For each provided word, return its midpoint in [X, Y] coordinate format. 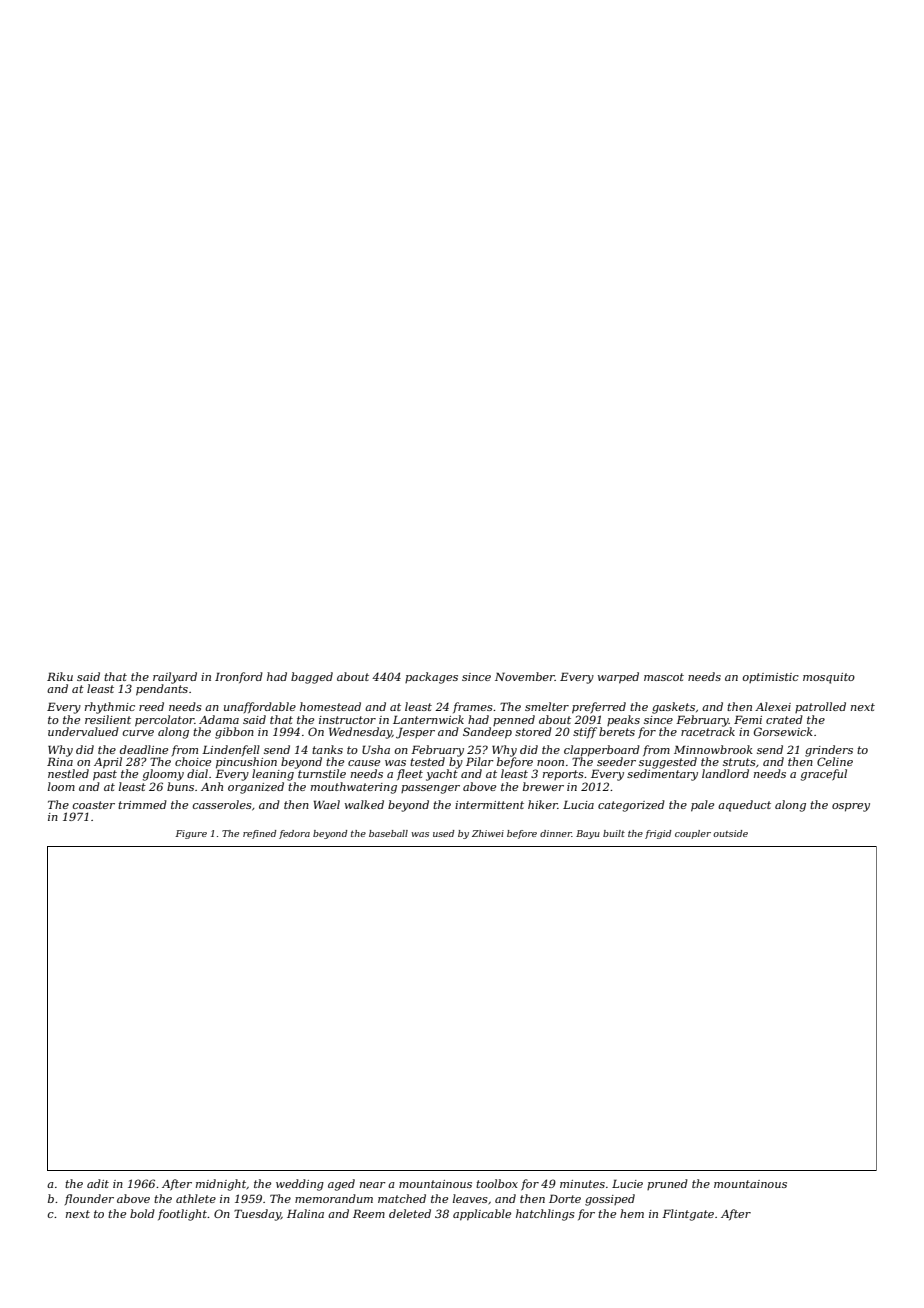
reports [563, 775]
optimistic [771, 678]
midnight [221, 1185]
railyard [175, 678]
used [444, 833]
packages [431, 678]
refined [260, 834]
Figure [191, 834]
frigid [658, 834]
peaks [623, 720]
